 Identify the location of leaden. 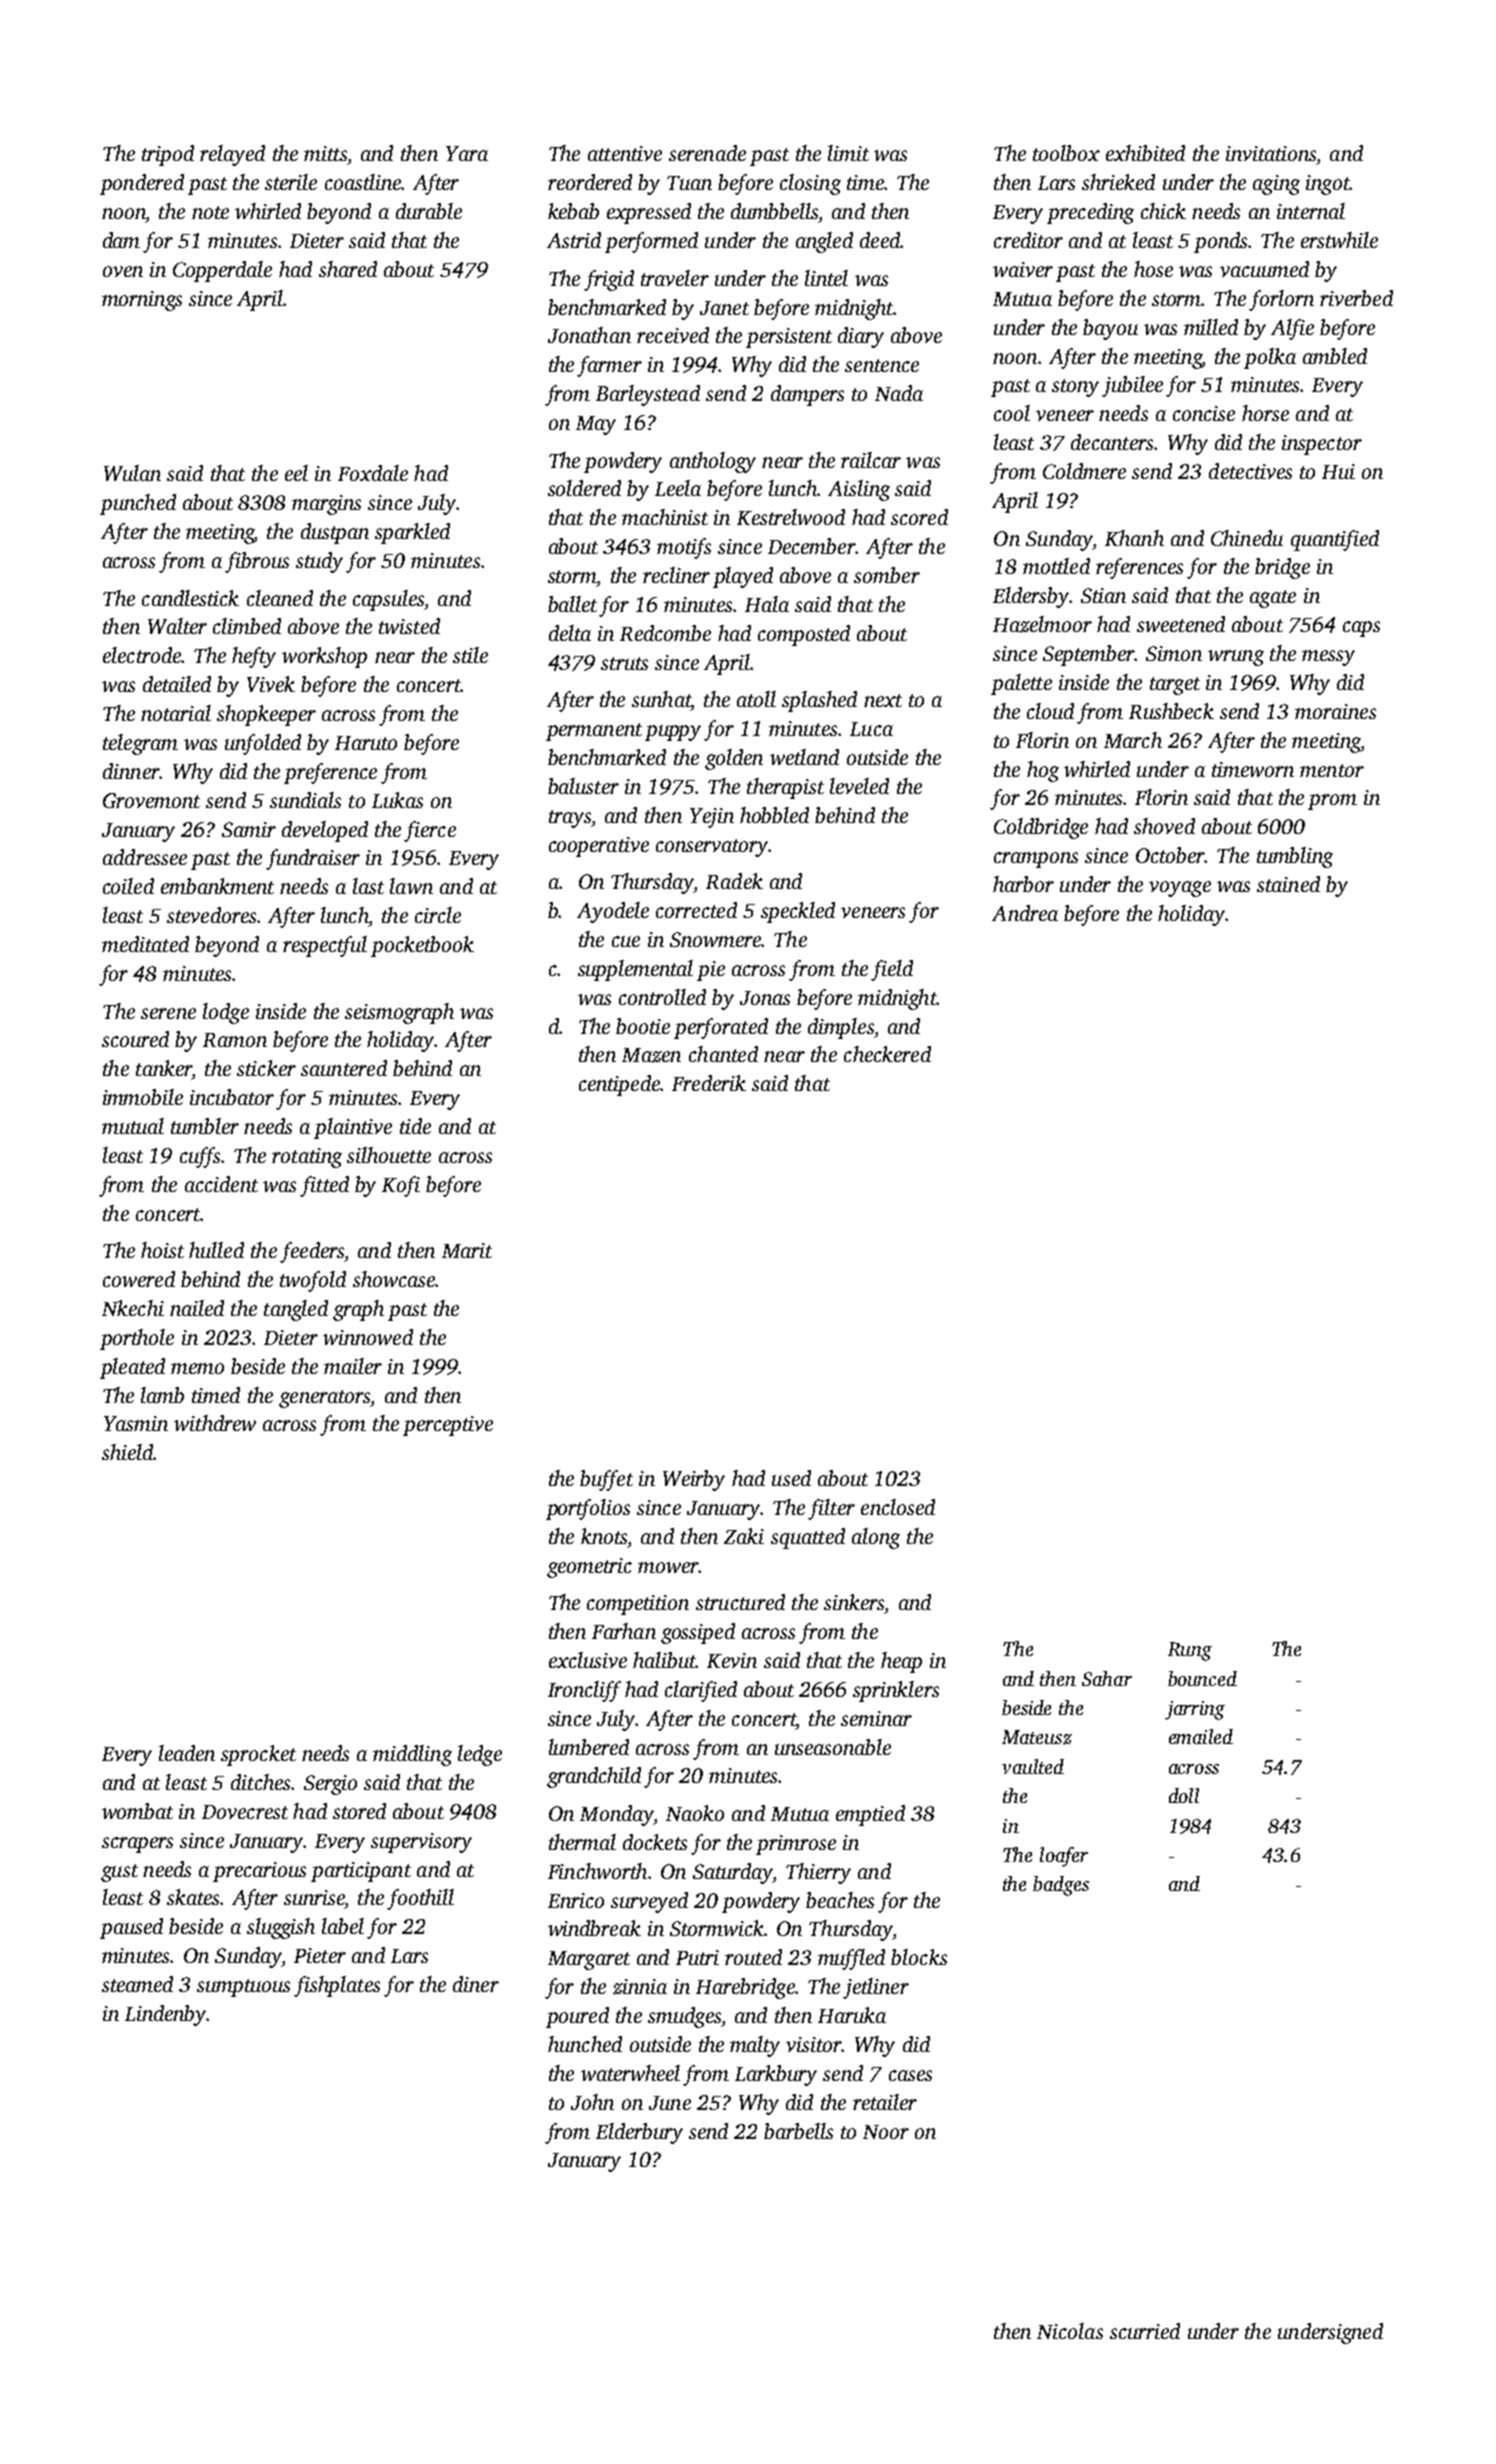
(187, 1753).
